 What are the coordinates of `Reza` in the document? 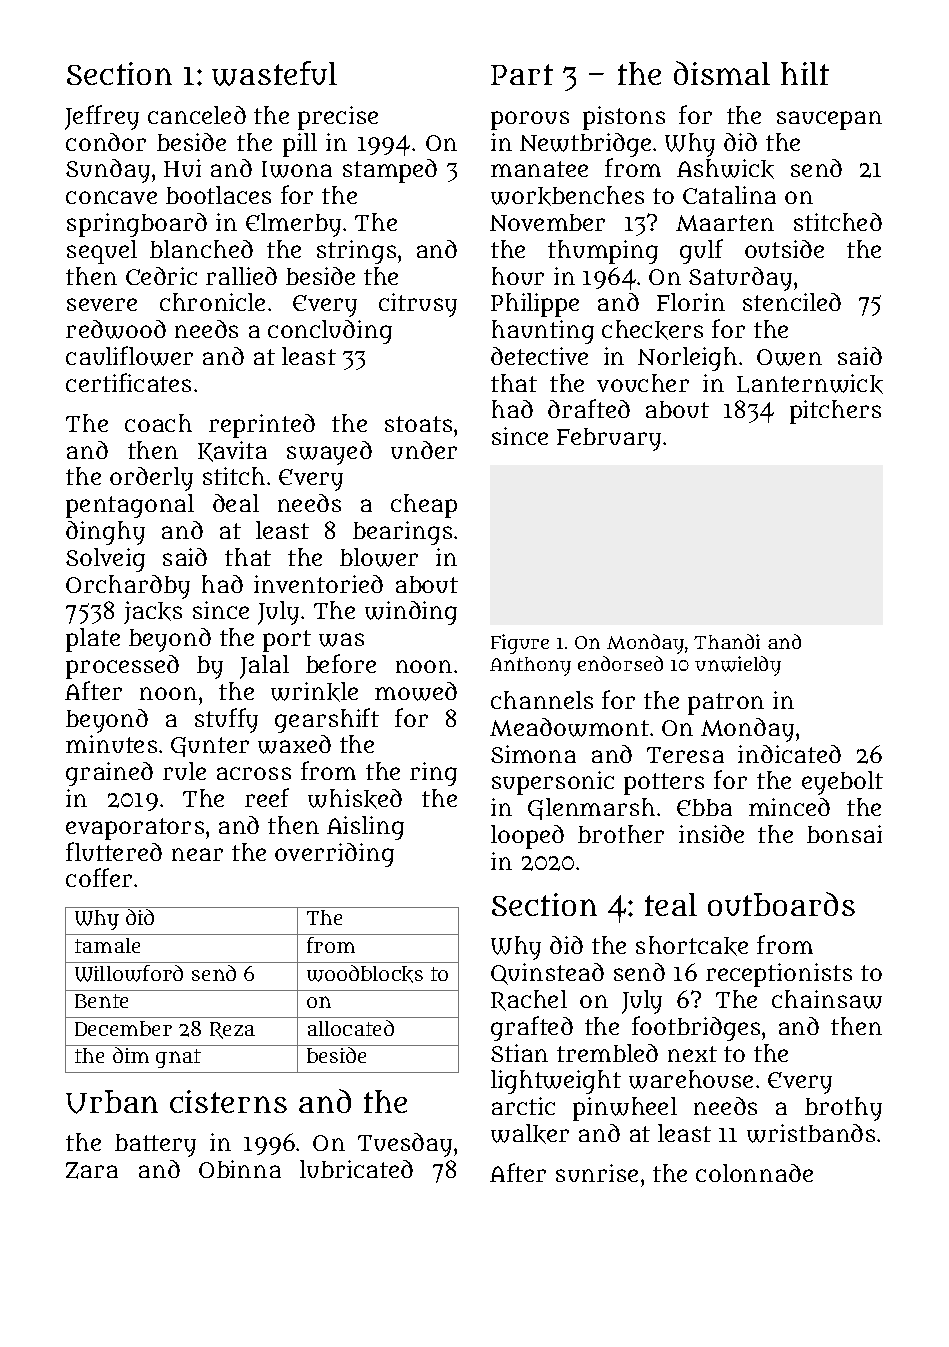 It's located at (232, 1030).
